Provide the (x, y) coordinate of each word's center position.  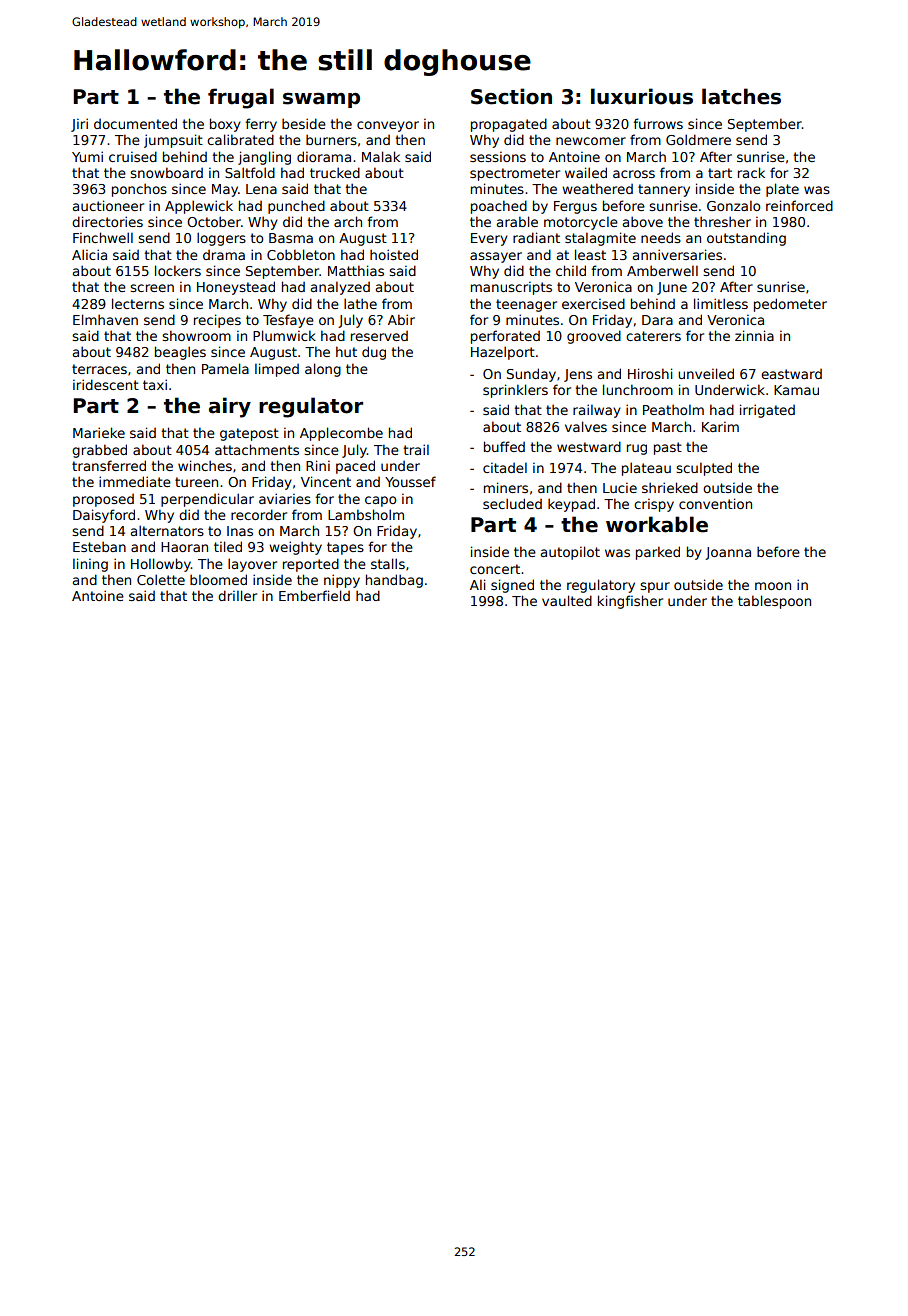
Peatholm (673, 409)
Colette (161, 579)
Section (511, 96)
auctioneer (108, 205)
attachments (257, 449)
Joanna (728, 553)
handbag (394, 581)
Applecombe (341, 434)
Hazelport (503, 353)
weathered (597, 188)
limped (277, 370)
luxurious (642, 96)
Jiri (79, 125)
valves (586, 426)
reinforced (799, 205)
